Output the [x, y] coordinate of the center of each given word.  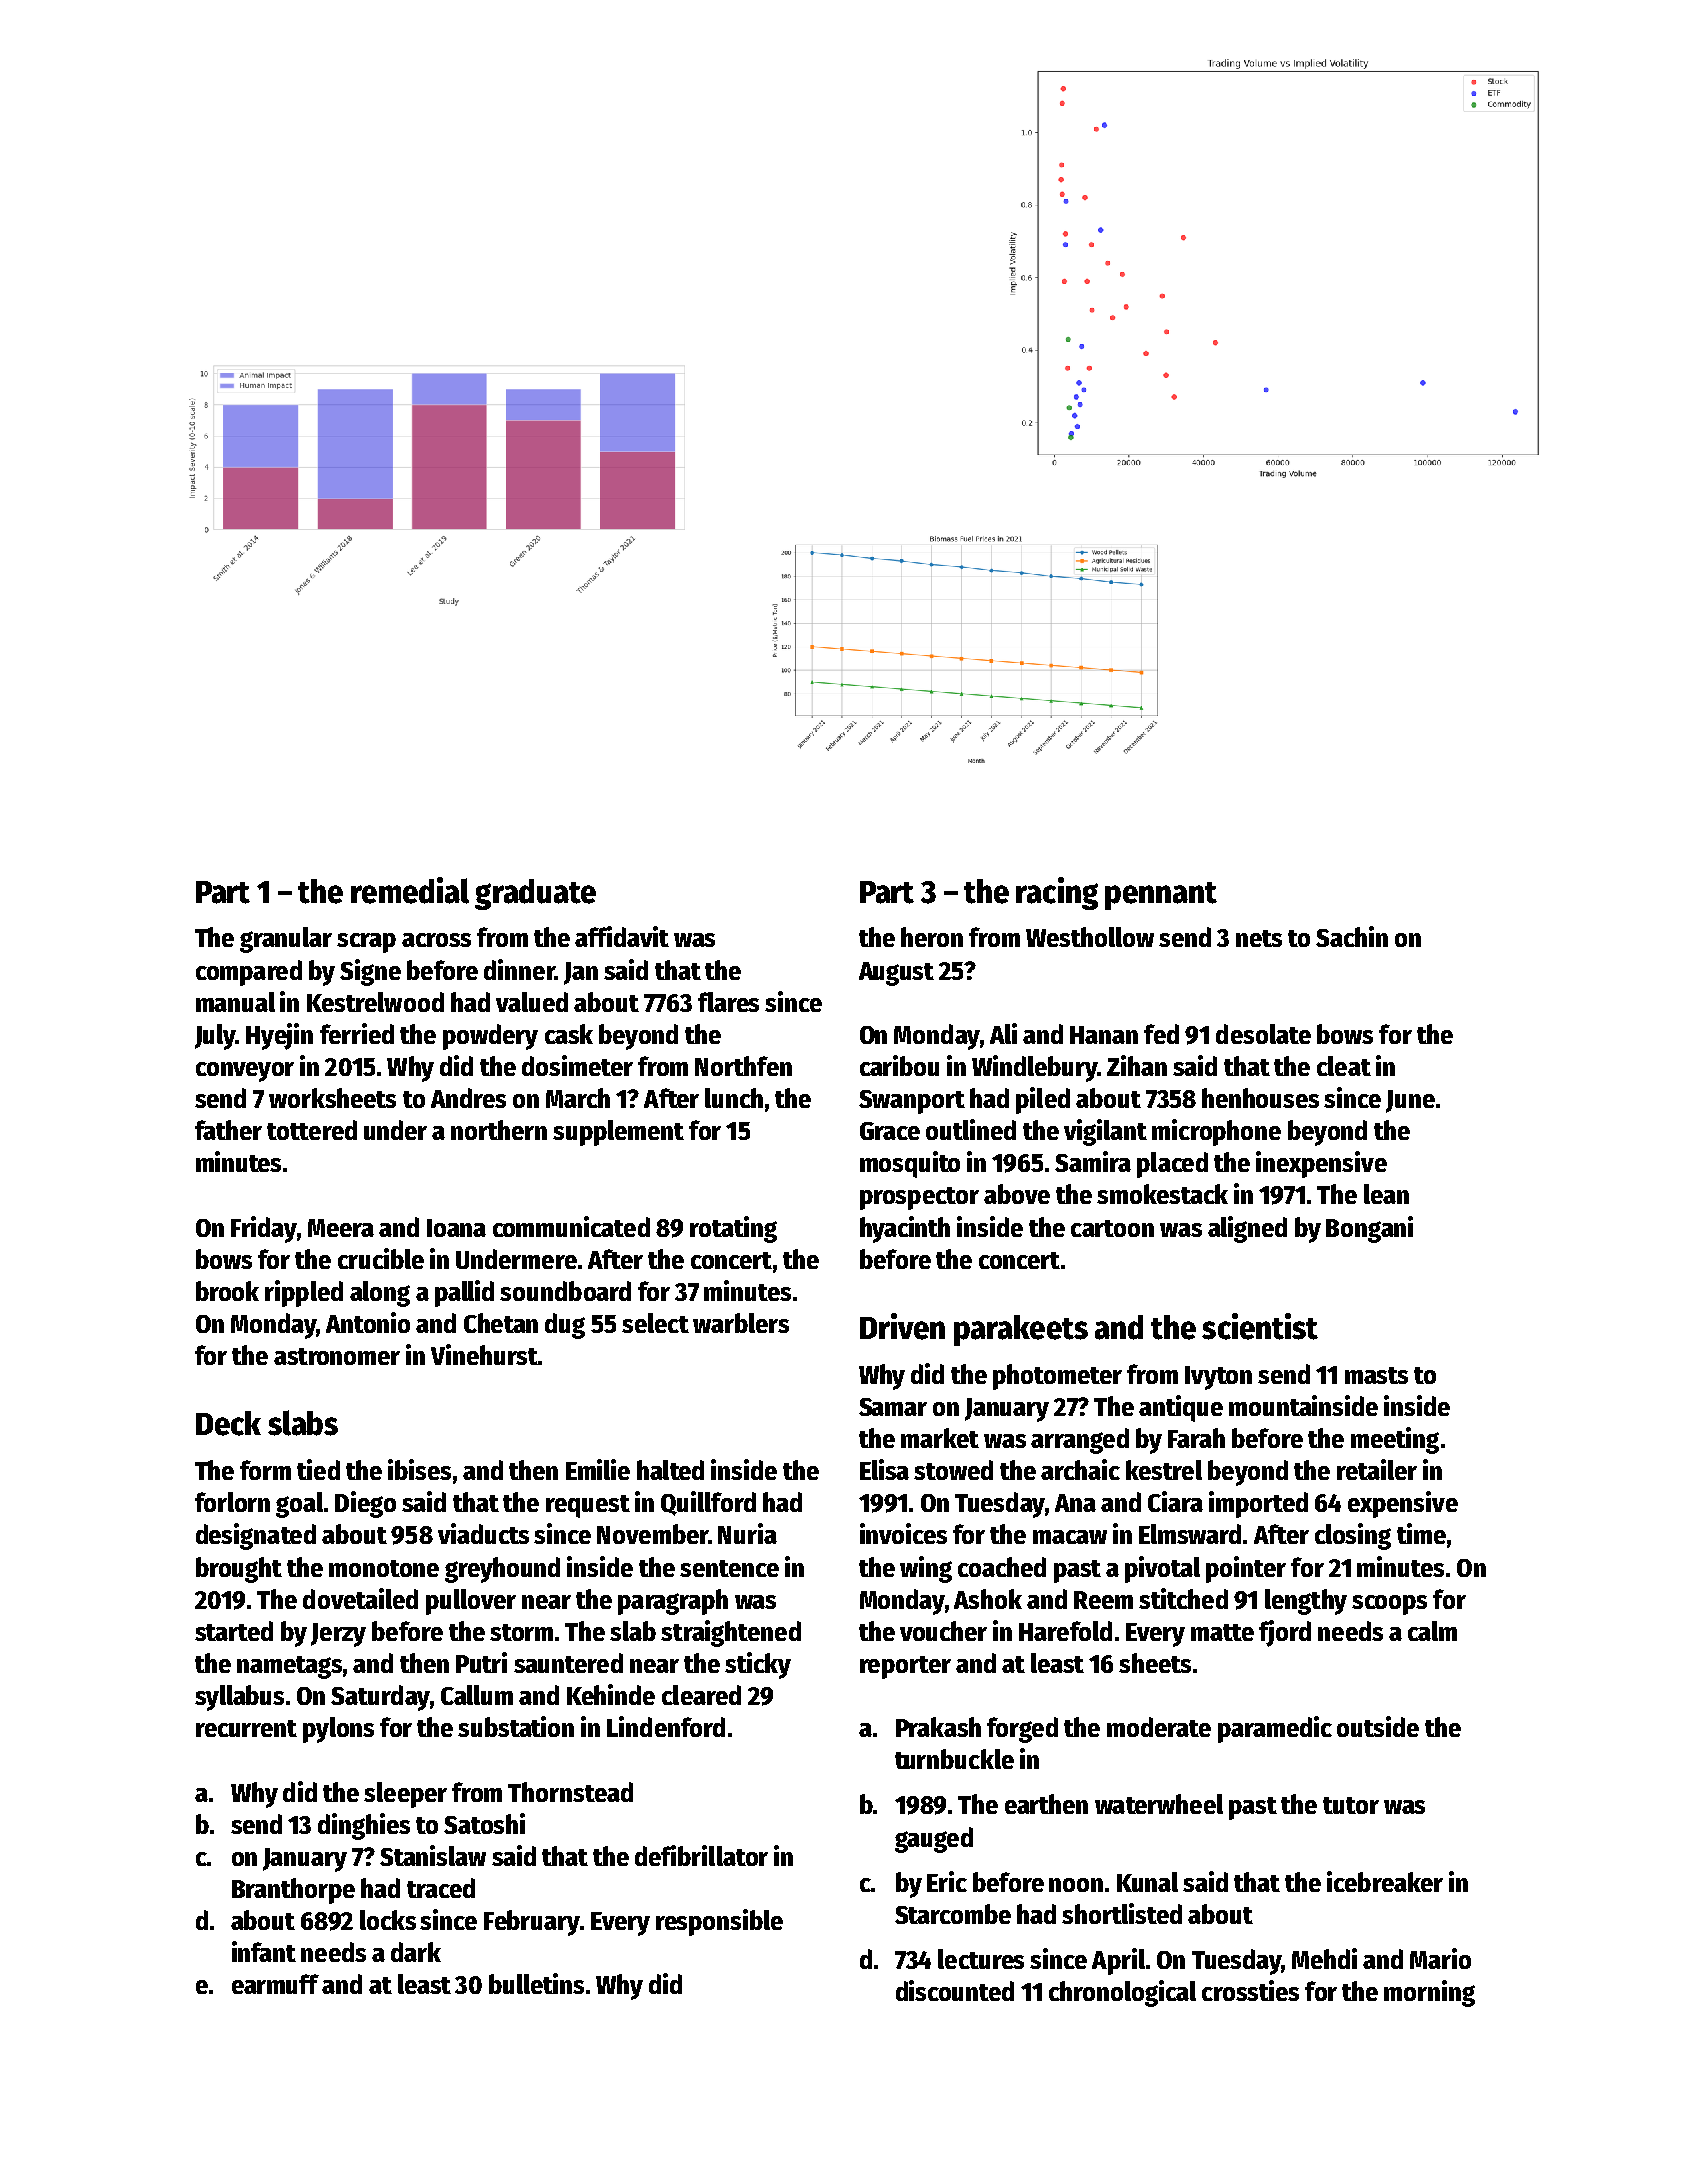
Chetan [501, 1323]
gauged [934, 1840]
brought [239, 1570]
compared [249, 973]
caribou [899, 1065]
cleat [1344, 1066]
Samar [893, 1407]
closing [1353, 1536]
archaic [1080, 1469]
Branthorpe [293, 1891]
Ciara [1175, 1501]
